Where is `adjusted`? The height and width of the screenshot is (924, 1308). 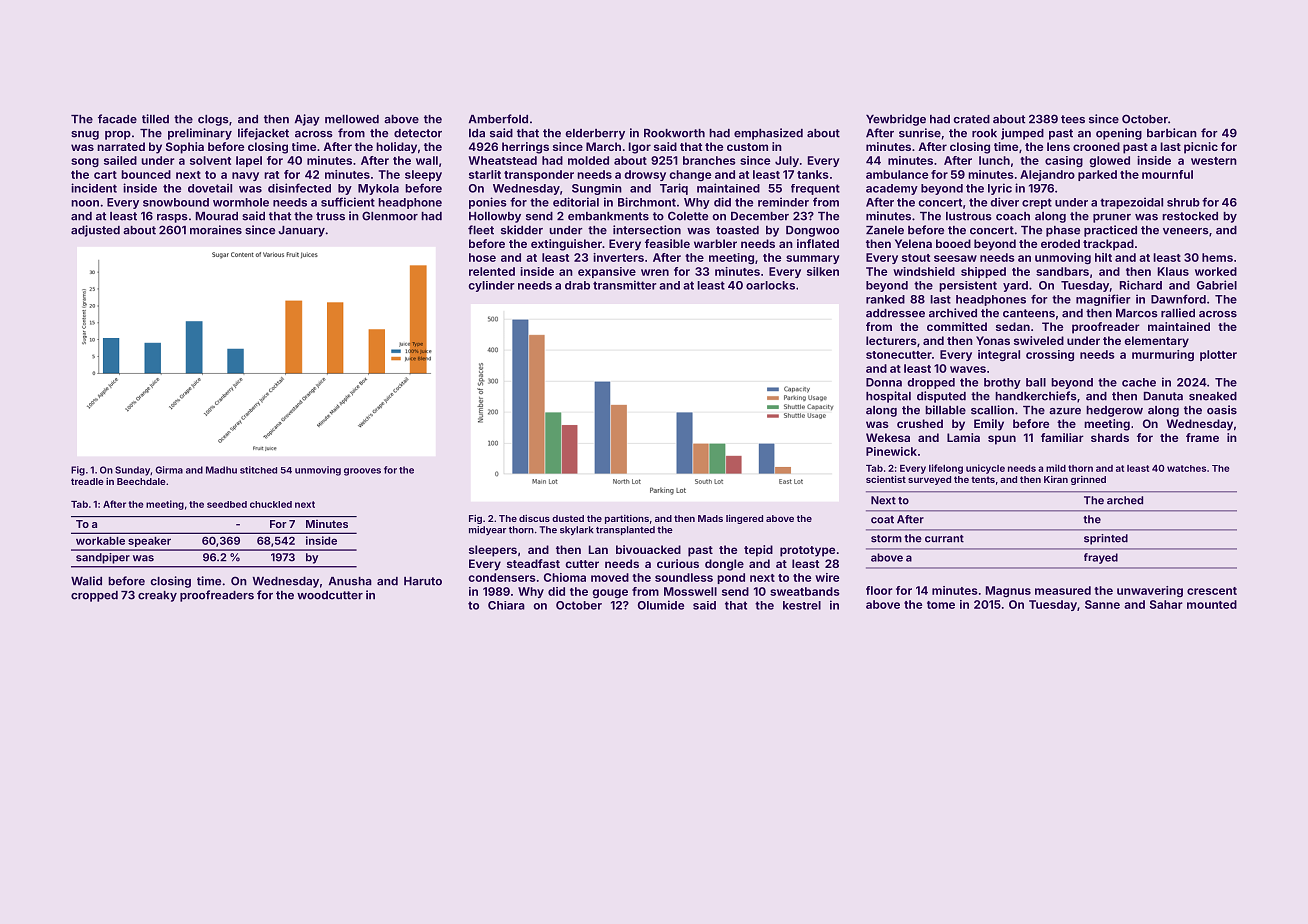 adjusted is located at coordinates (95, 231).
